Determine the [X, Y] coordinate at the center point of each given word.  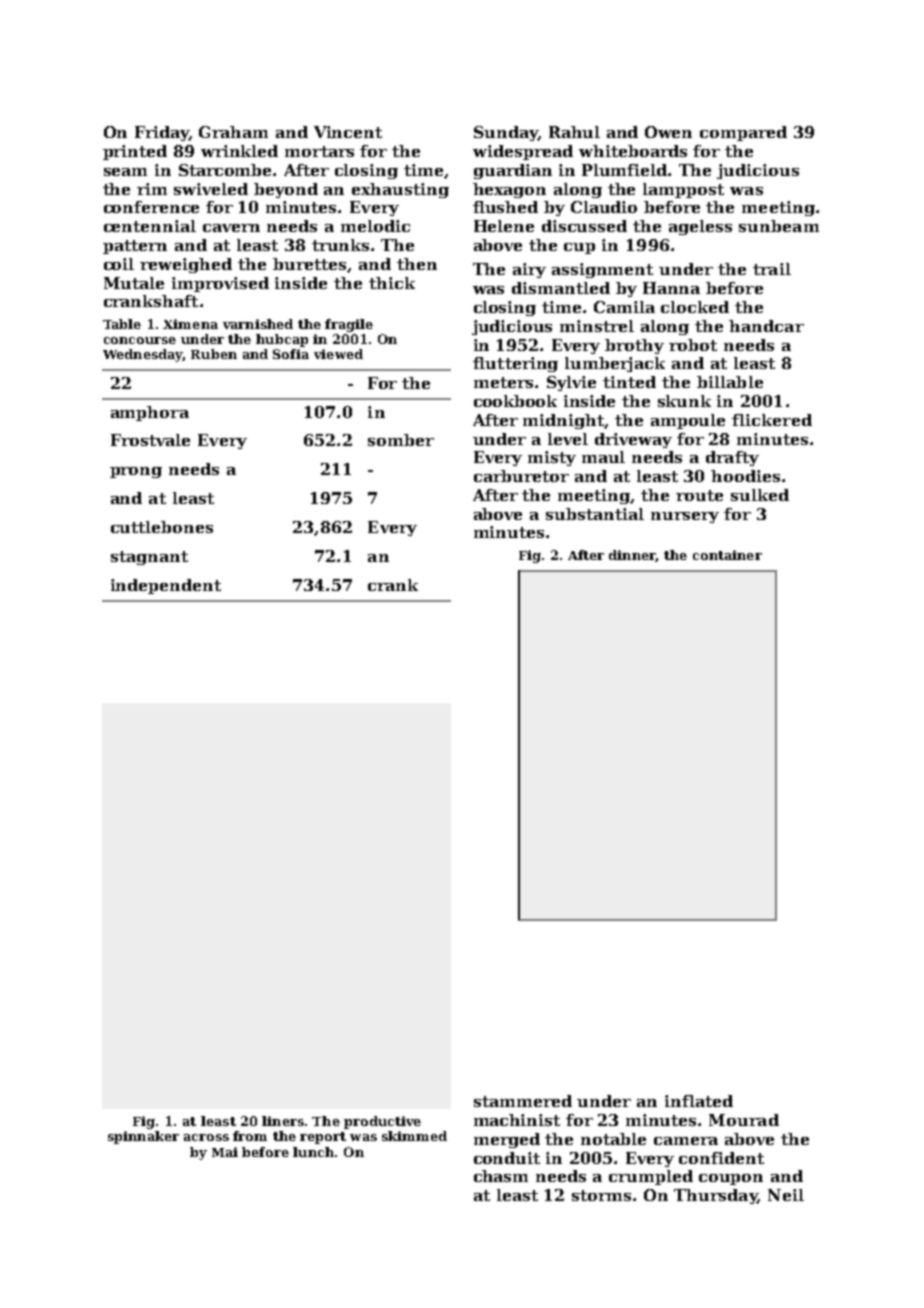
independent [166, 586]
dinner [632, 556]
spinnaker [143, 1137]
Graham [233, 132]
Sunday [506, 133]
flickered [772, 420]
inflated [699, 1101]
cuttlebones [162, 527]
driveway [633, 440]
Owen [668, 132]
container [727, 555]
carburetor [521, 476]
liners [283, 1121]
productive [382, 1122]
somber [401, 440]
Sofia [291, 354]
